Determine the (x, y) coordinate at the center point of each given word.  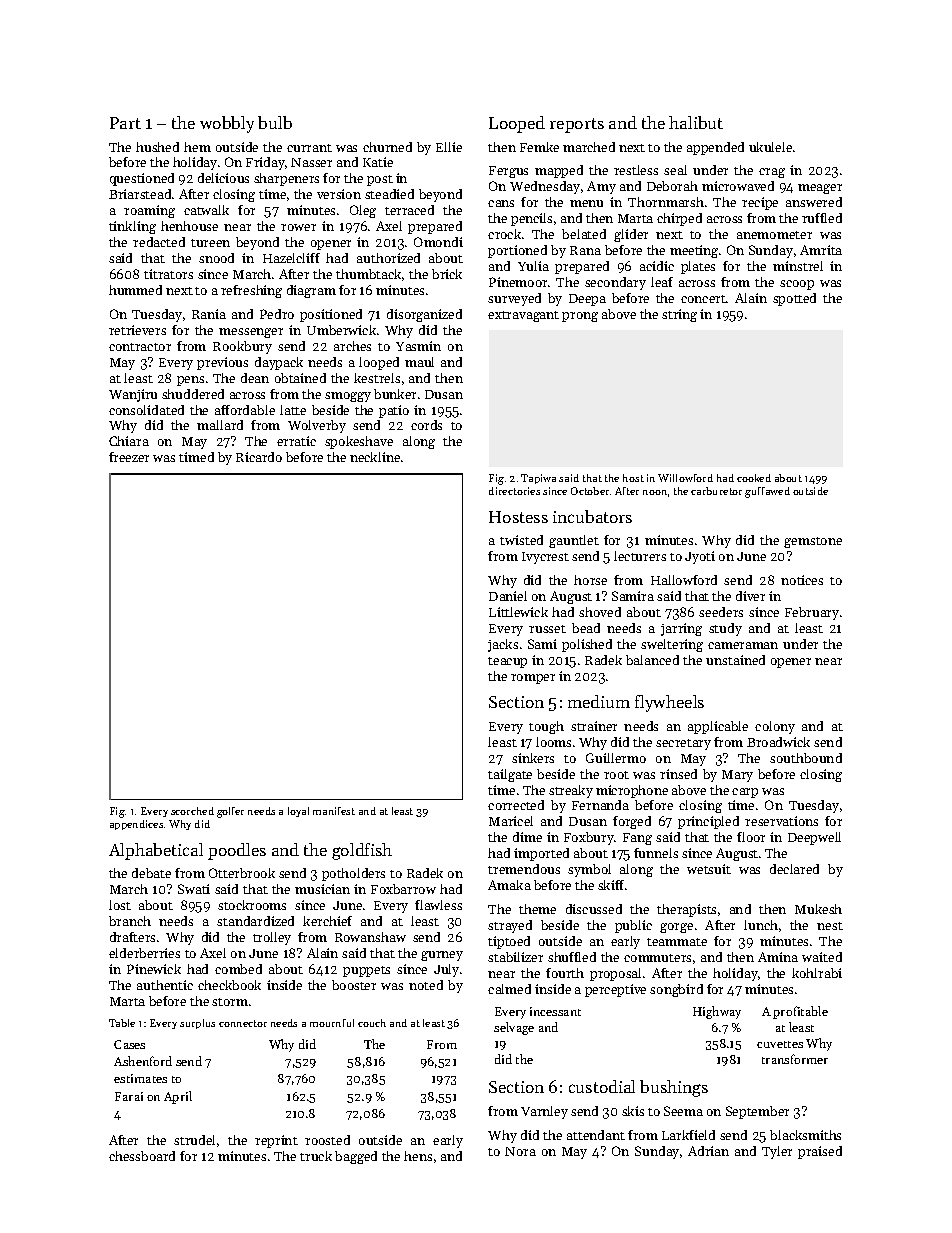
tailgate (510, 775)
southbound (806, 758)
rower (298, 227)
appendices (136, 825)
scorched (192, 811)
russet (547, 629)
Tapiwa (538, 479)
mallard (220, 425)
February (812, 613)
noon (655, 492)
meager (820, 189)
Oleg (363, 211)
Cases (129, 1044)
